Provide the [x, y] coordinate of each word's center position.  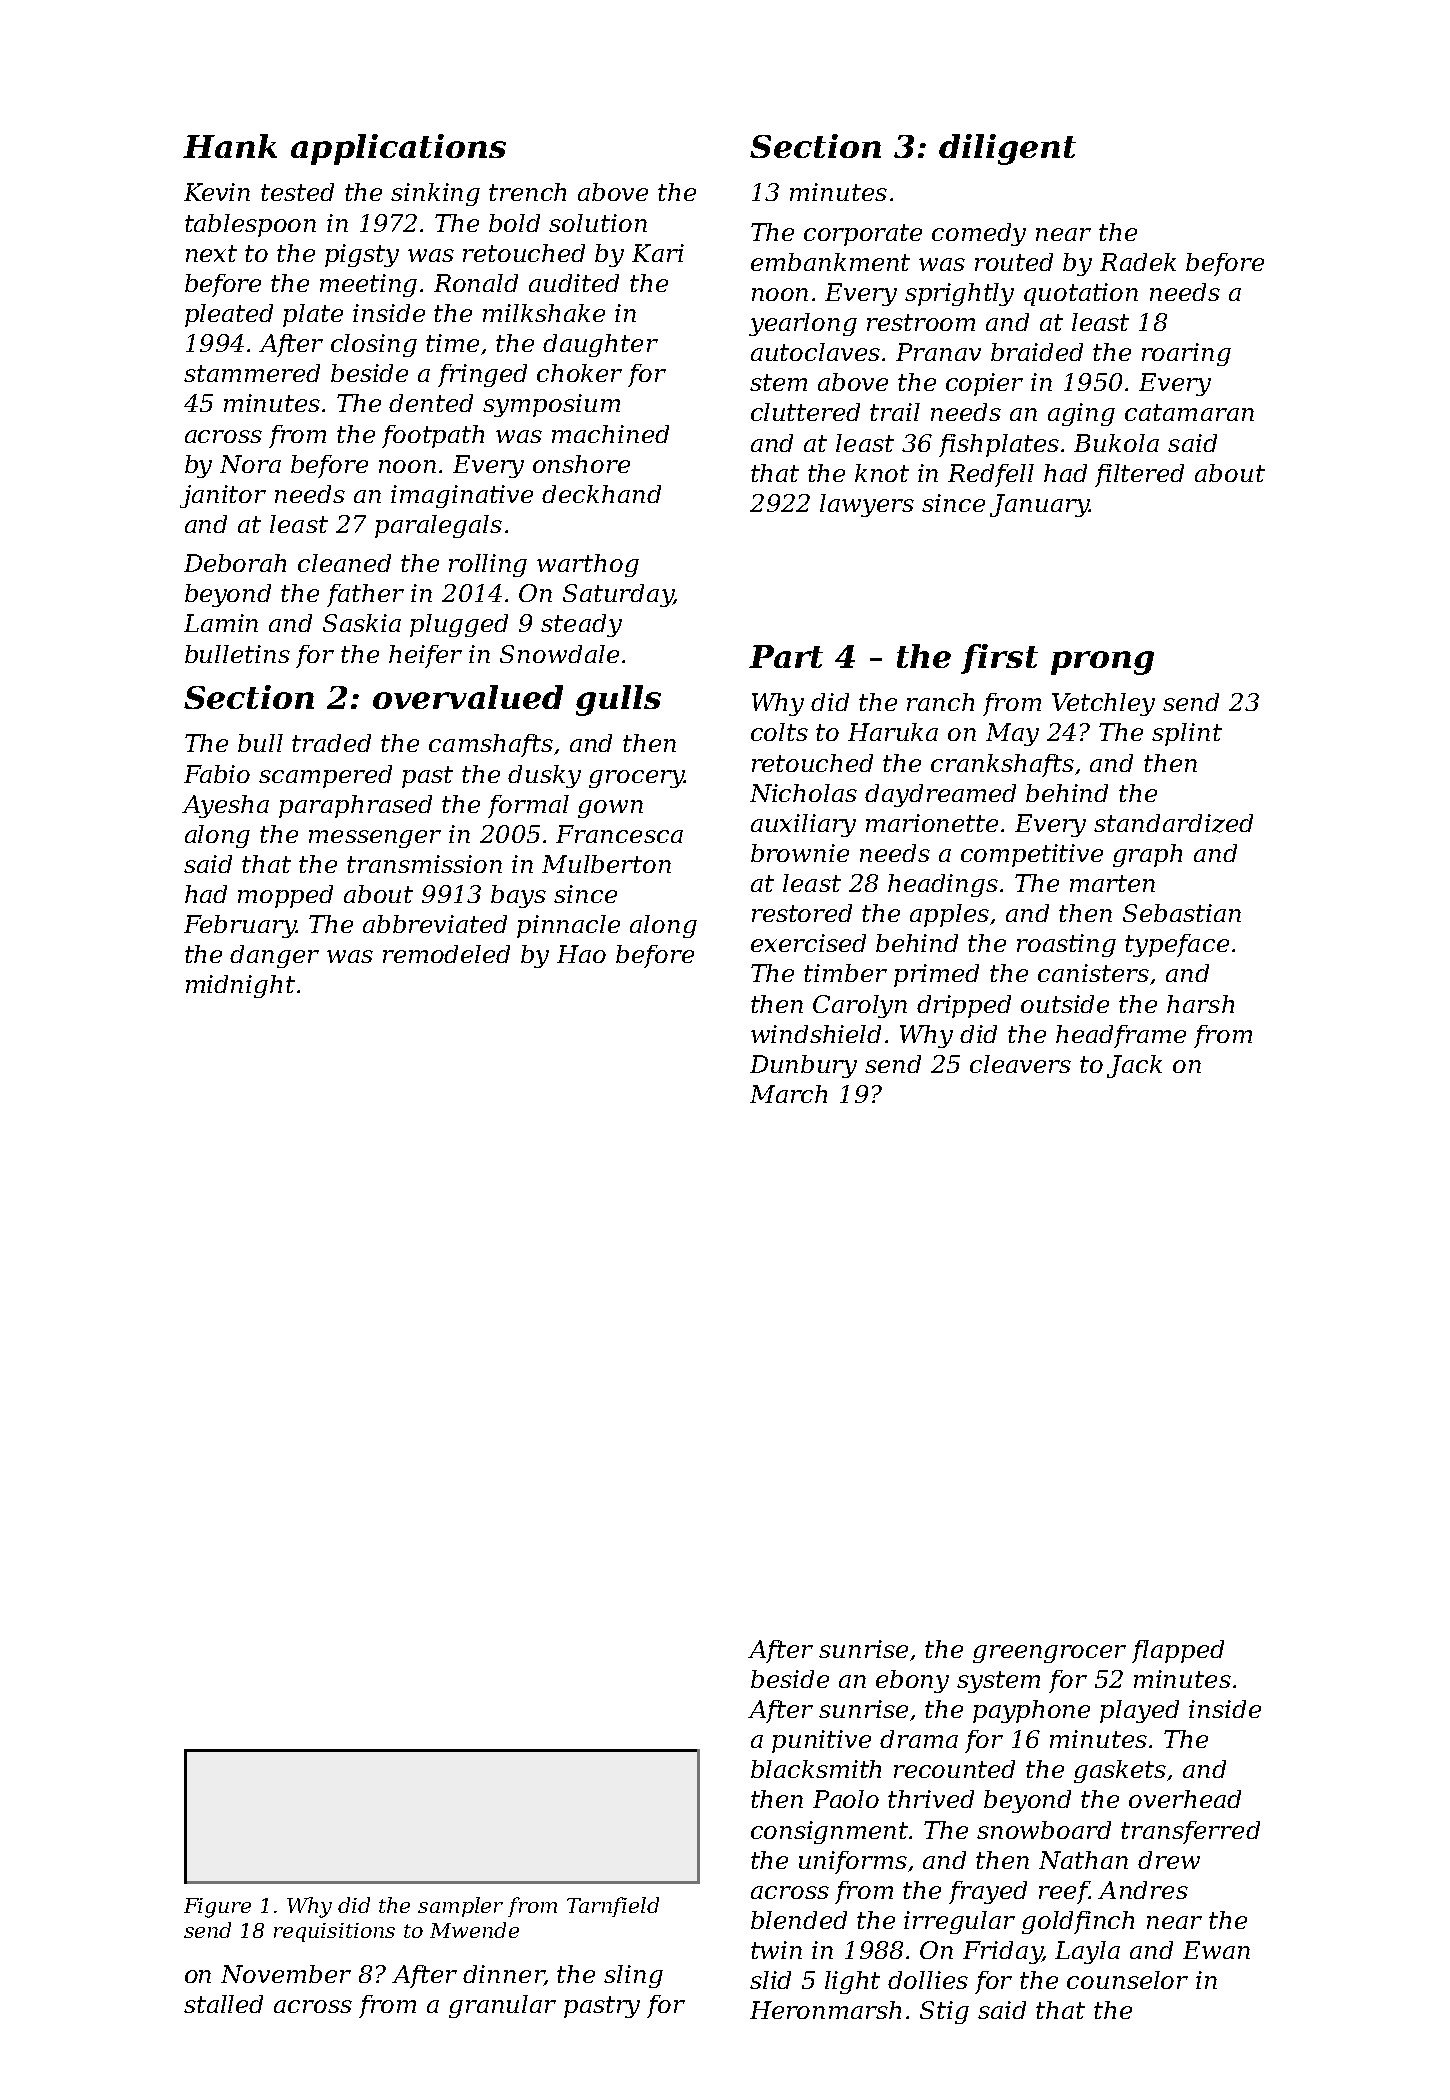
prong [1102, 663]
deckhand [601, 494]
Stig [944, 2012]
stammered [252, 373]
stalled [223, 2004]
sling [633, 1976]
